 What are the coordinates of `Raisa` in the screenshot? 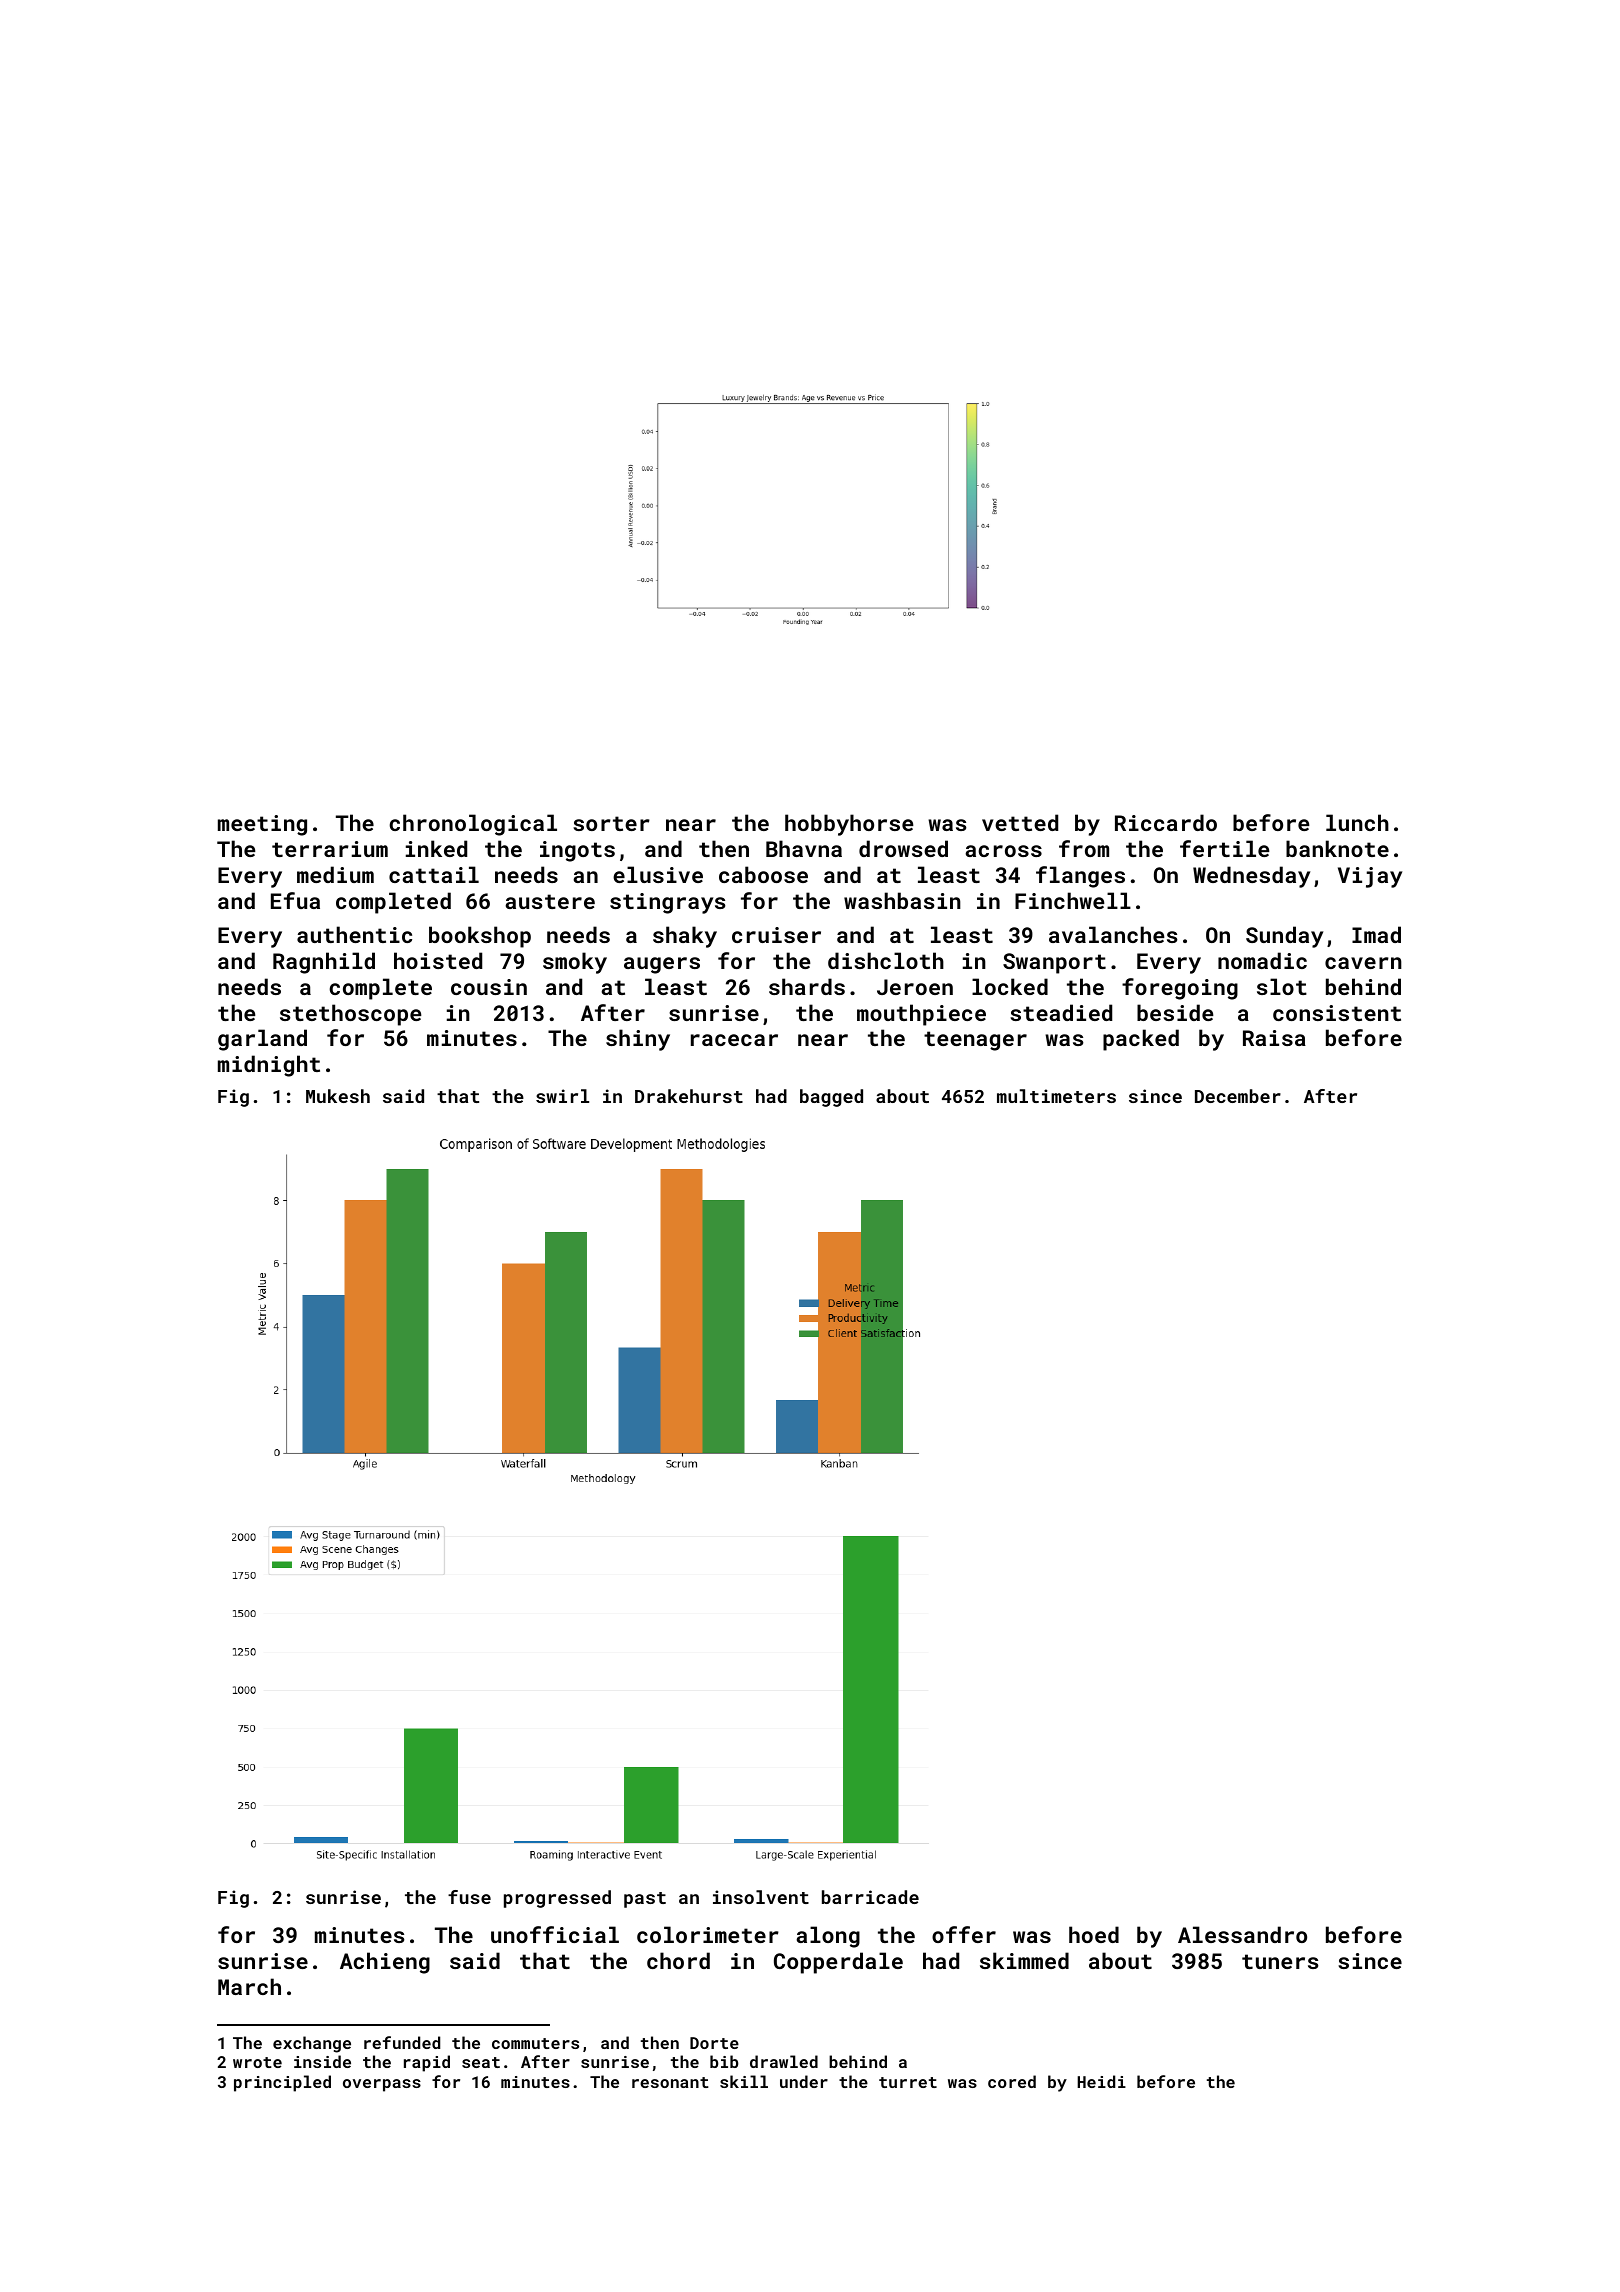 It's located at (1274, 1038).
